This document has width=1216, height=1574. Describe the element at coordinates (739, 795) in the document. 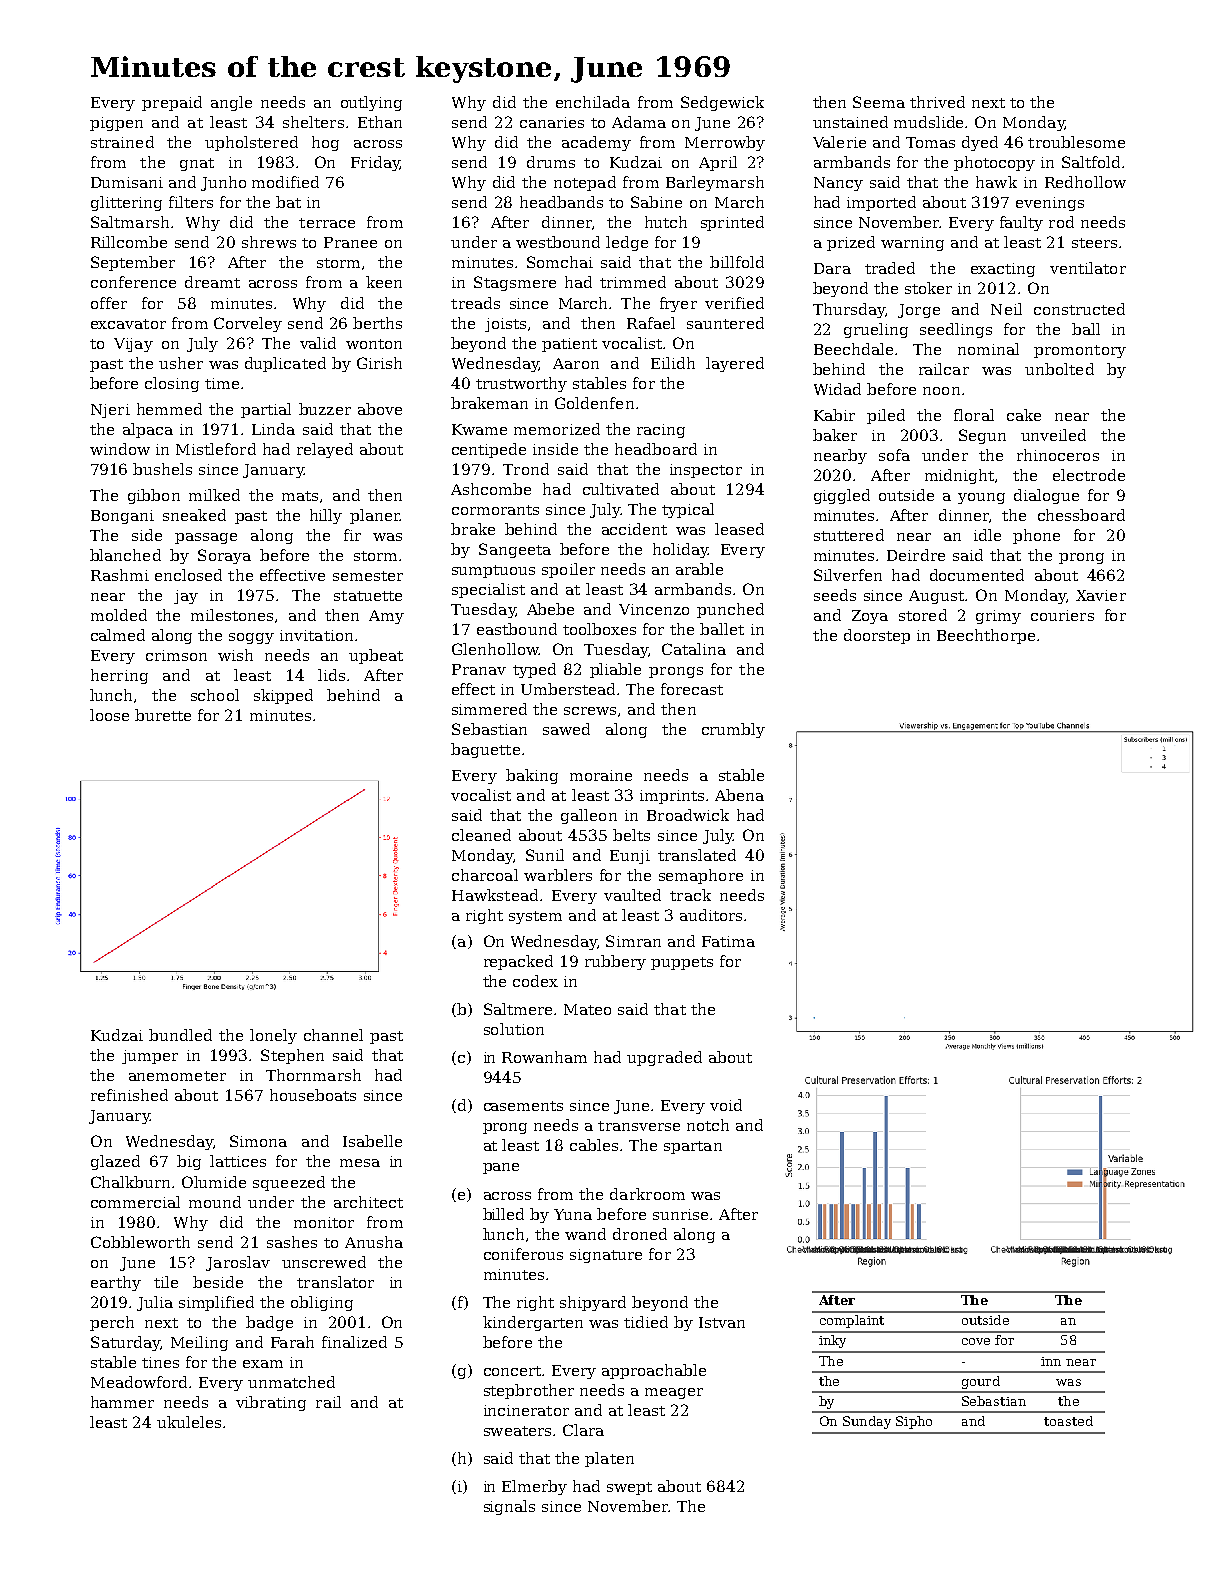

I see `Abena` at that location.
